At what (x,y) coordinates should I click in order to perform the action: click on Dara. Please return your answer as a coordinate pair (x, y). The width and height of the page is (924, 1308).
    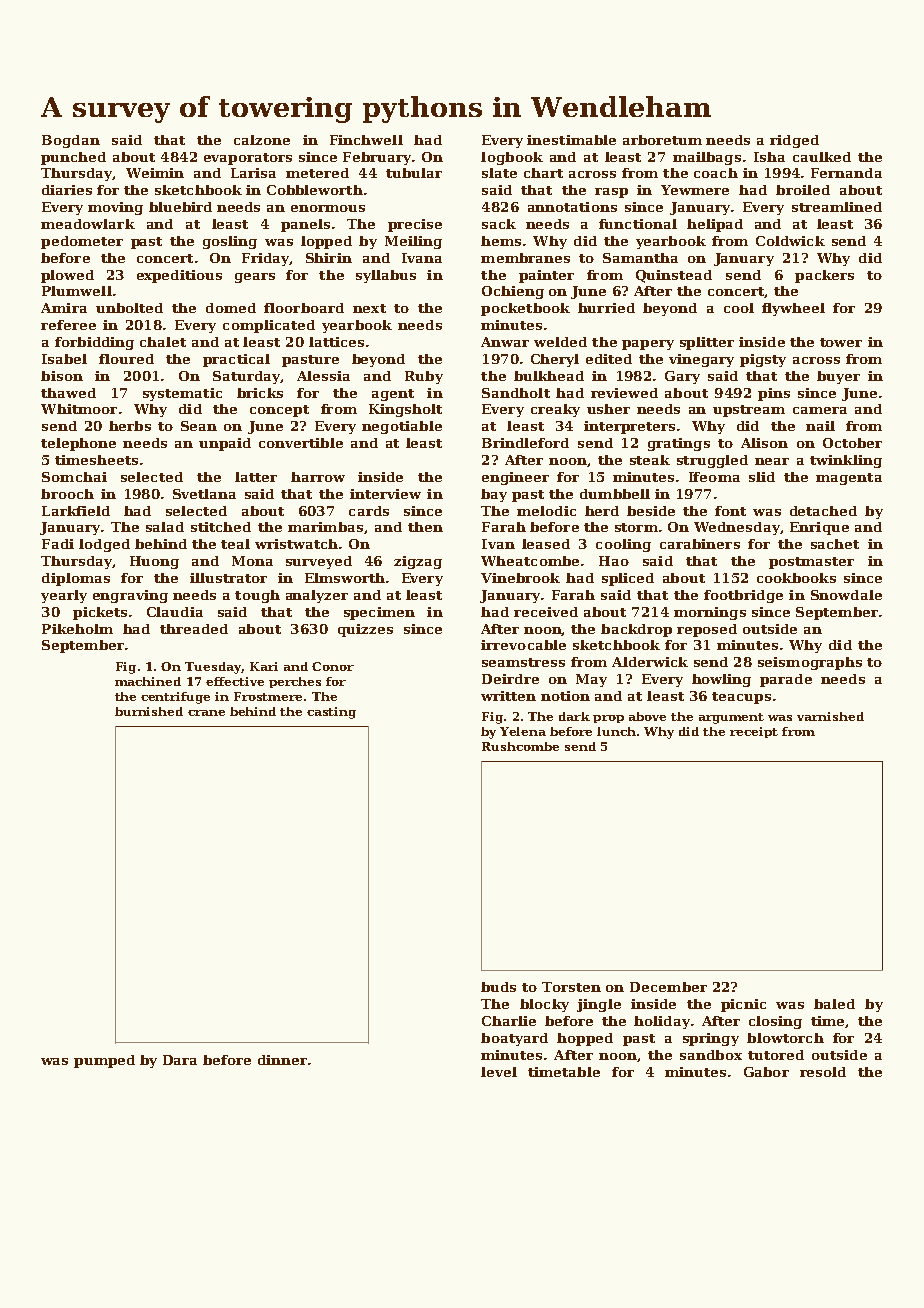
    Looking at the image, I should click on (180, 1060).
